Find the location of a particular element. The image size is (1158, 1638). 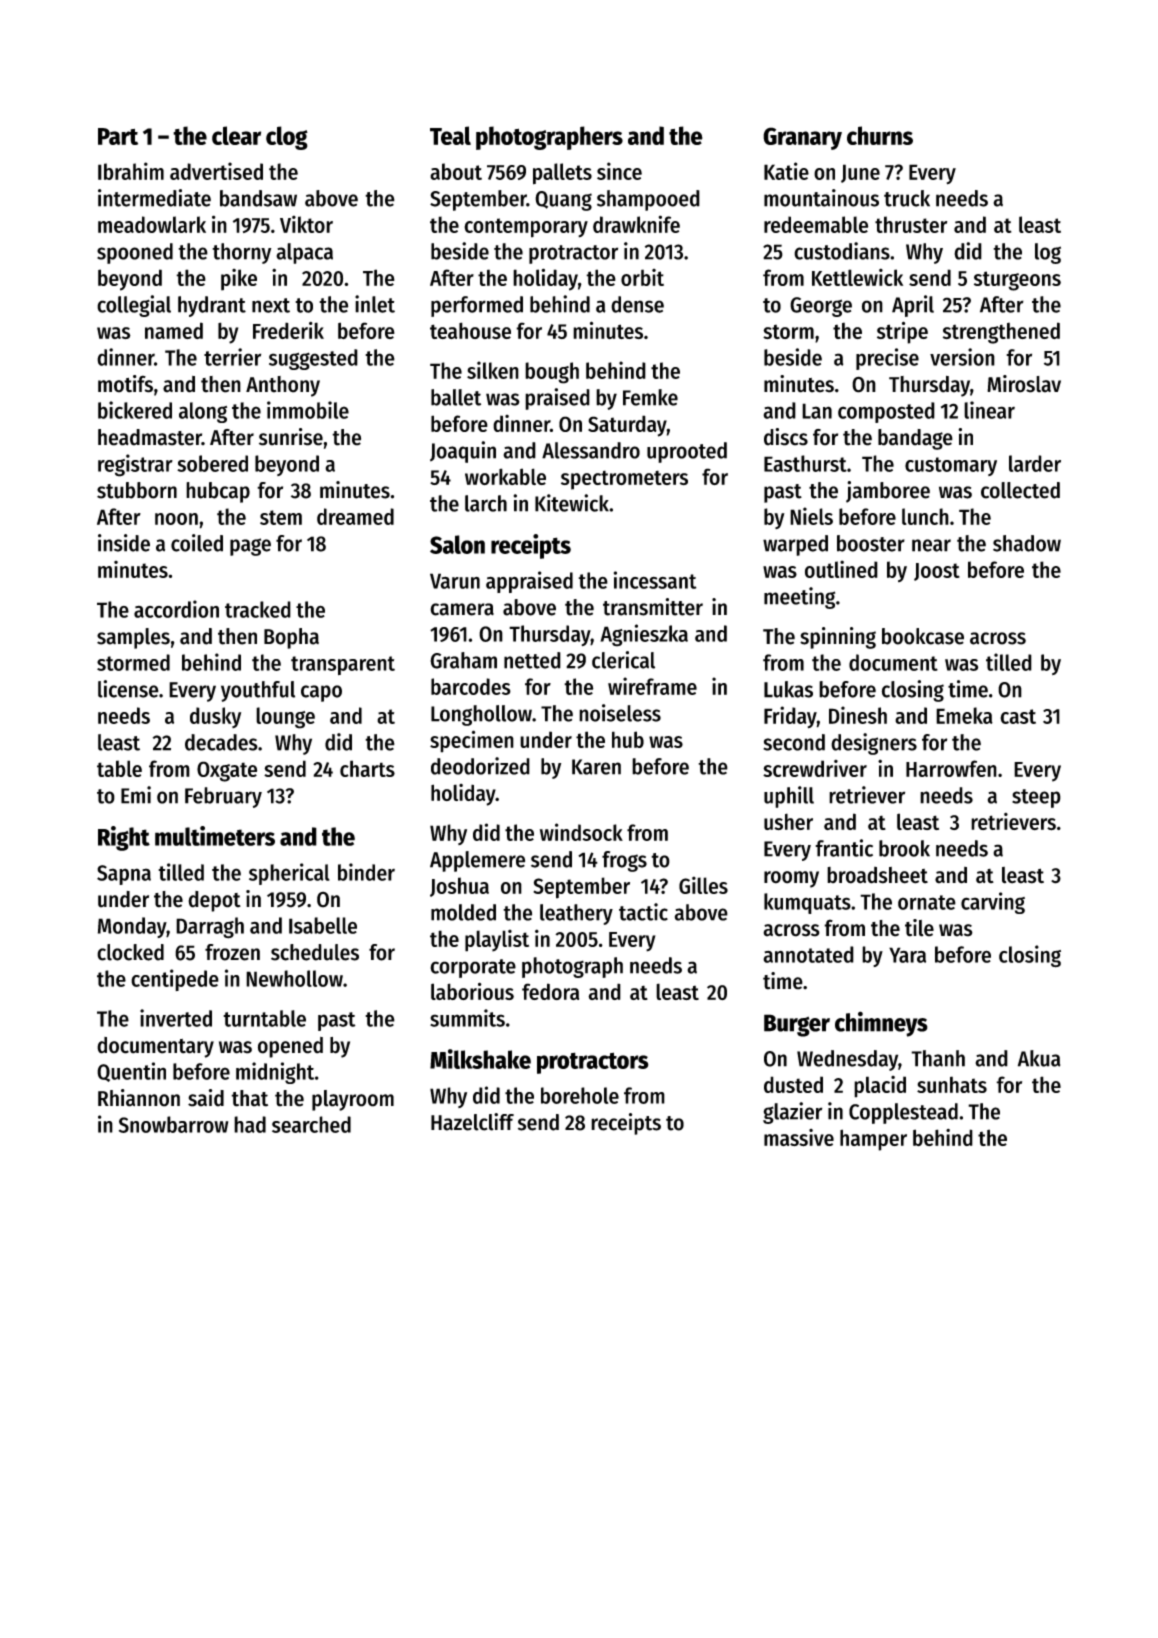

camera is located at coordinates (462, 609).
